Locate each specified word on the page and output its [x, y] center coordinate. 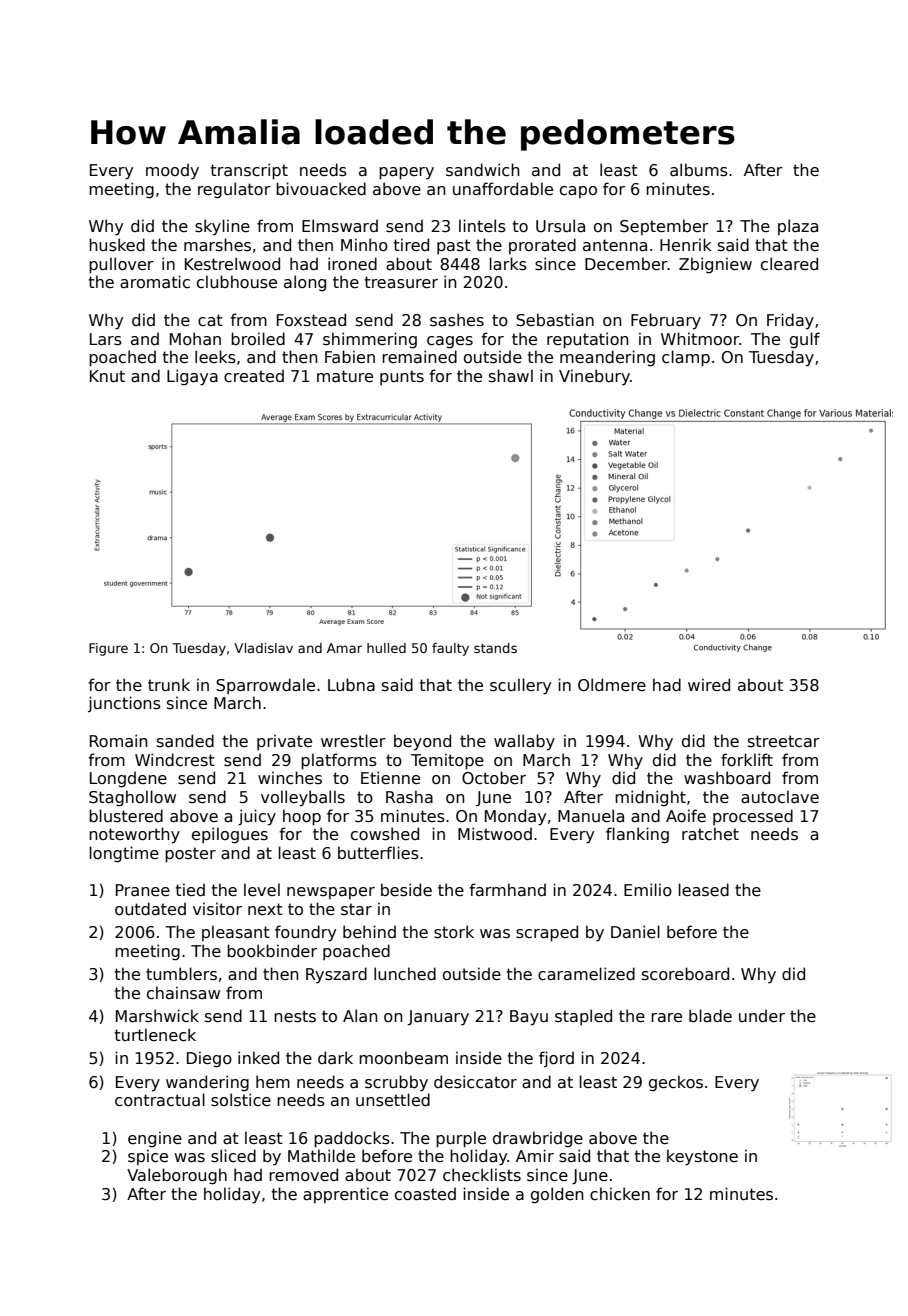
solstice [241, 1100]
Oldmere [612, 684]
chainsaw [183, 993]
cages [450, 342]
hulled [386, 648]
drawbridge [538, 1139]
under [762, 1015]
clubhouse [237, 282]
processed [753, 817]
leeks [215, 357]
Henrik [685, 244]
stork [454, 932]
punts [402, 378]
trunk [169, 684]
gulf [805, 340]
